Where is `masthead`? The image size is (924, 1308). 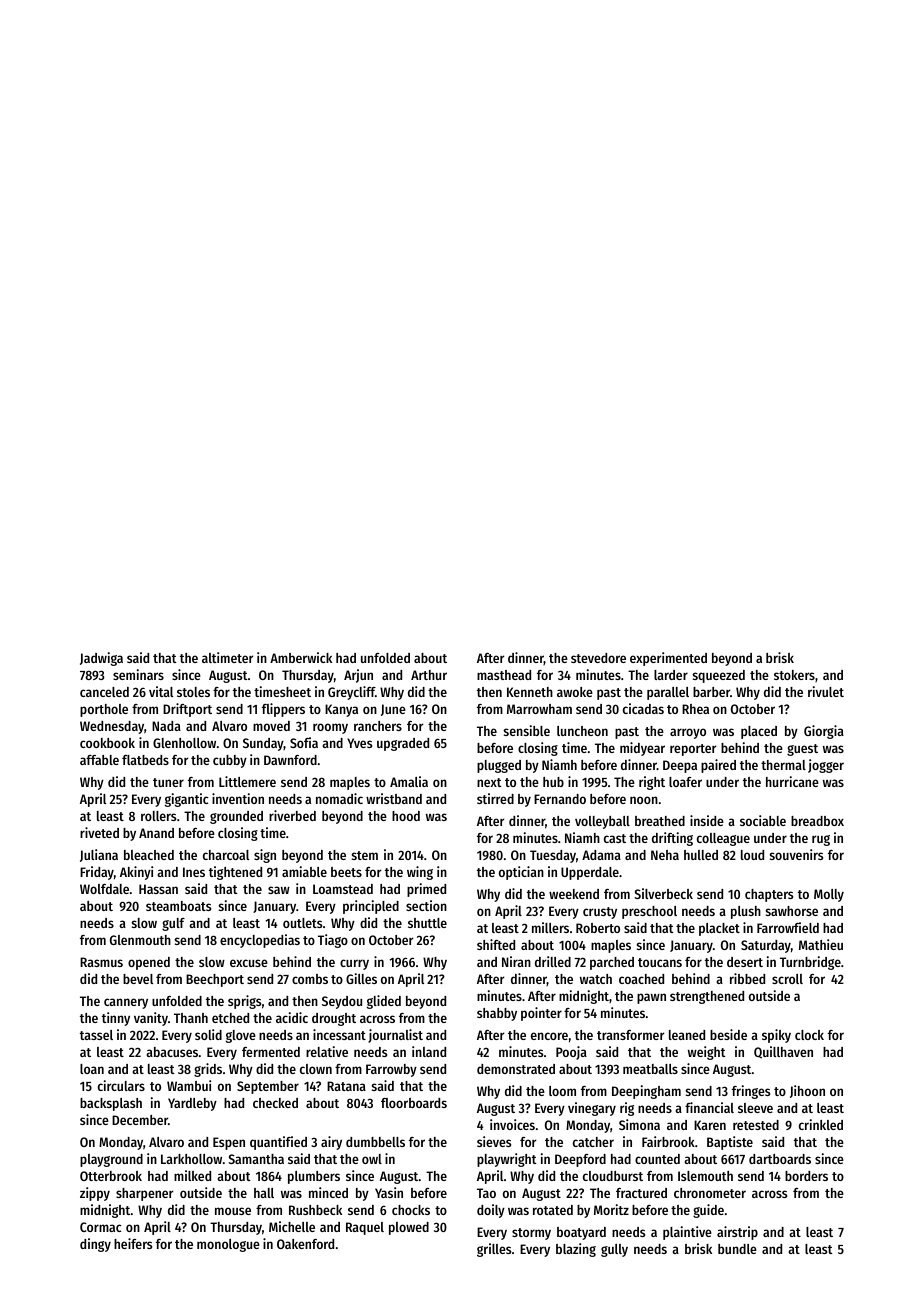
masthead is located at coordinates (504, 675).
